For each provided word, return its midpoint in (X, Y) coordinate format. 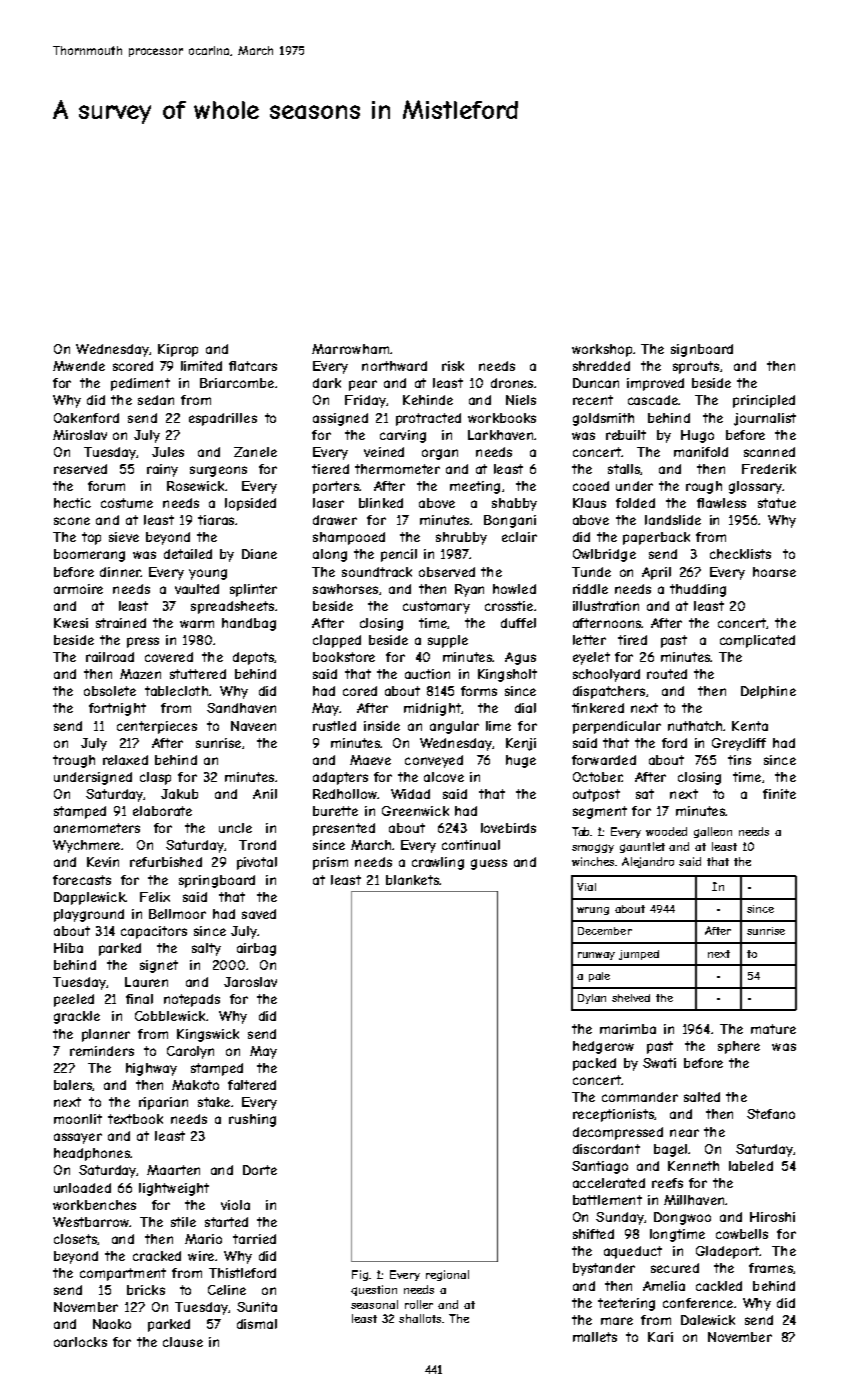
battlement (607, 1200)
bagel (670, 1150)
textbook (135, 1119)
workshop (602, 350)
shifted (593, 1234)
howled (514, 589)
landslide (673, 520)
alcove (444, 777)
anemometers (97, 828)
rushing (252, 1120)
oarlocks (80, 1342)
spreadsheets (232, 607)
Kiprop (178, 350)
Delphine (768, 692)
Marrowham (350, 349)
